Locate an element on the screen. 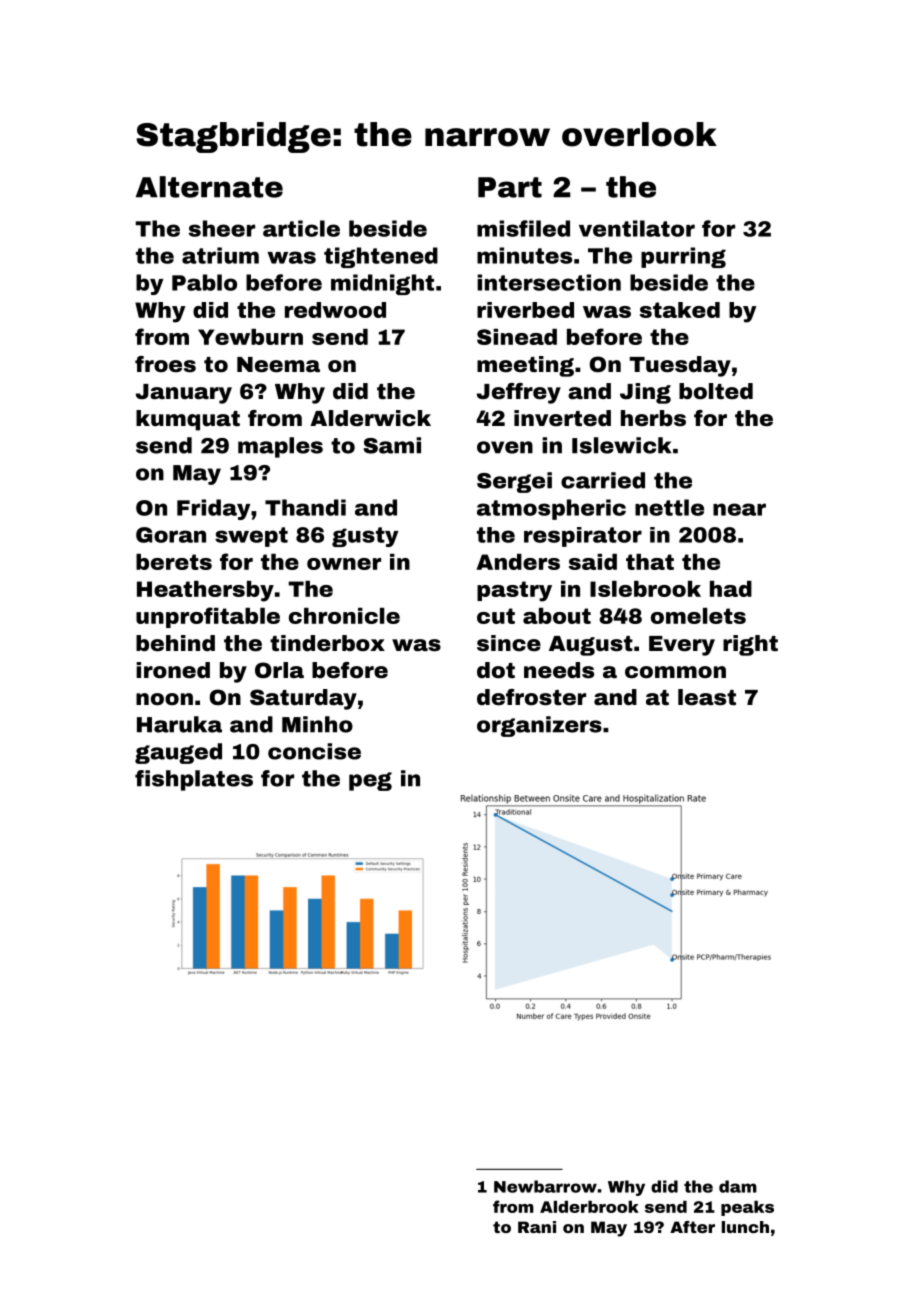 The height and width of the screenshot is (1311, 924). least is located at coordinates (707, 697).
